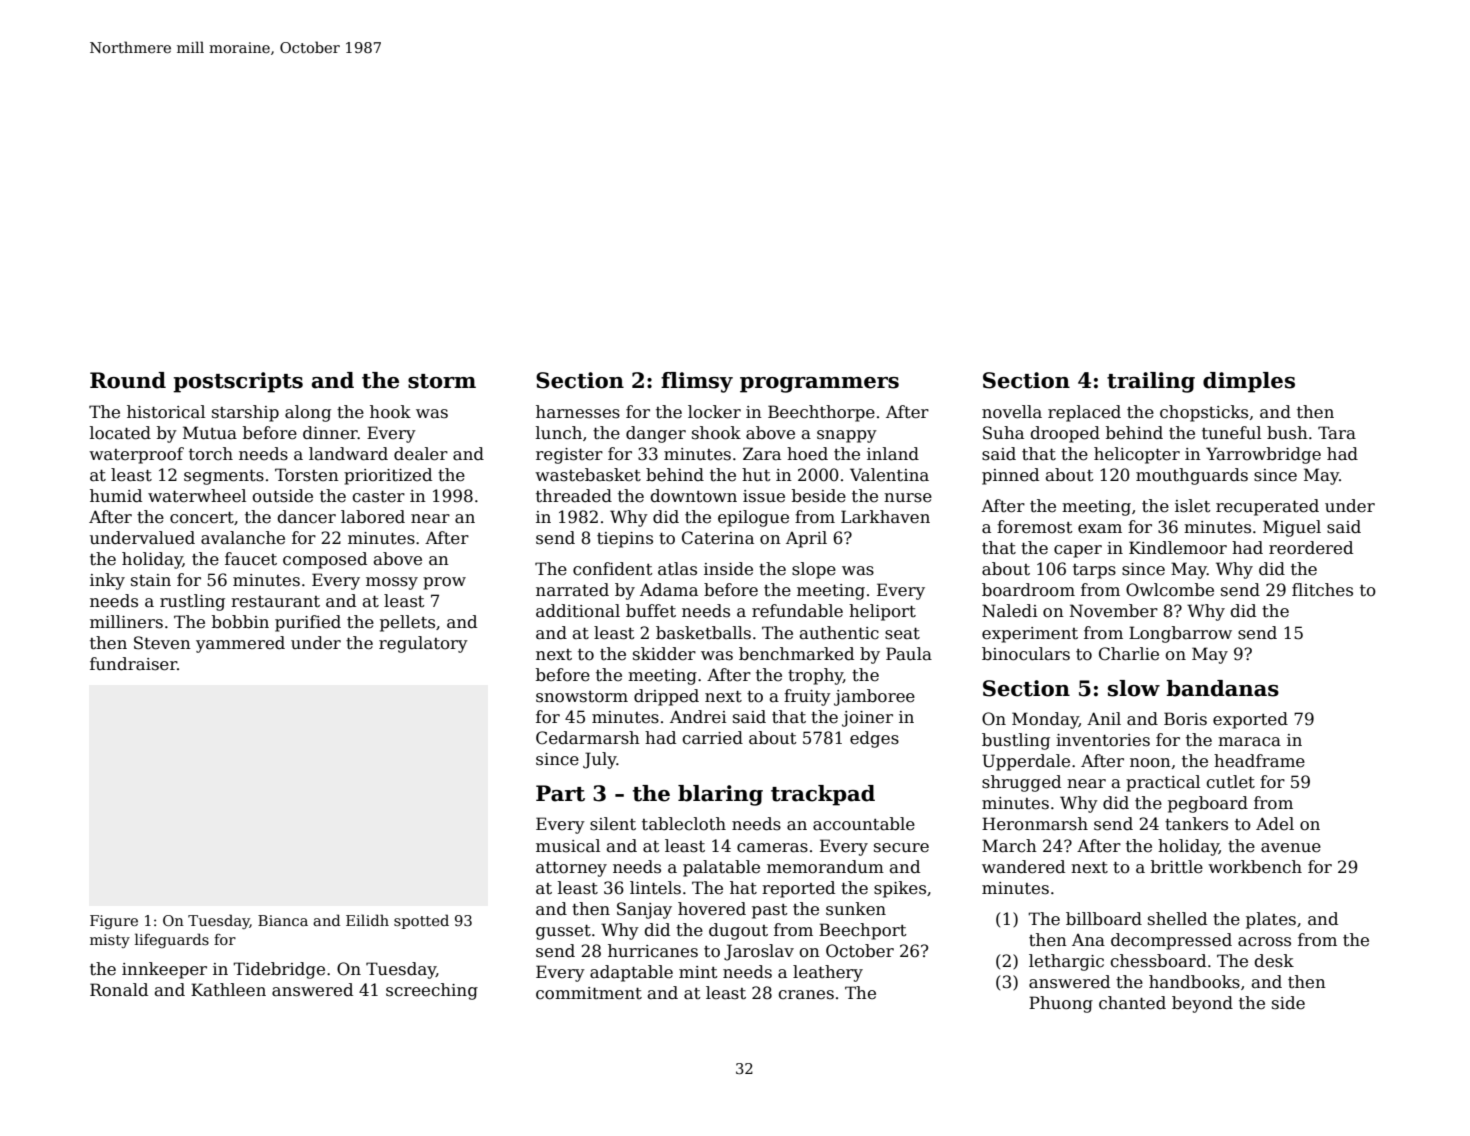 The image size is (1470, 1136). What do you see at coordinates (283, 920) in the screenshot?
I see `Bianca` at bounding box center [283, 920].
